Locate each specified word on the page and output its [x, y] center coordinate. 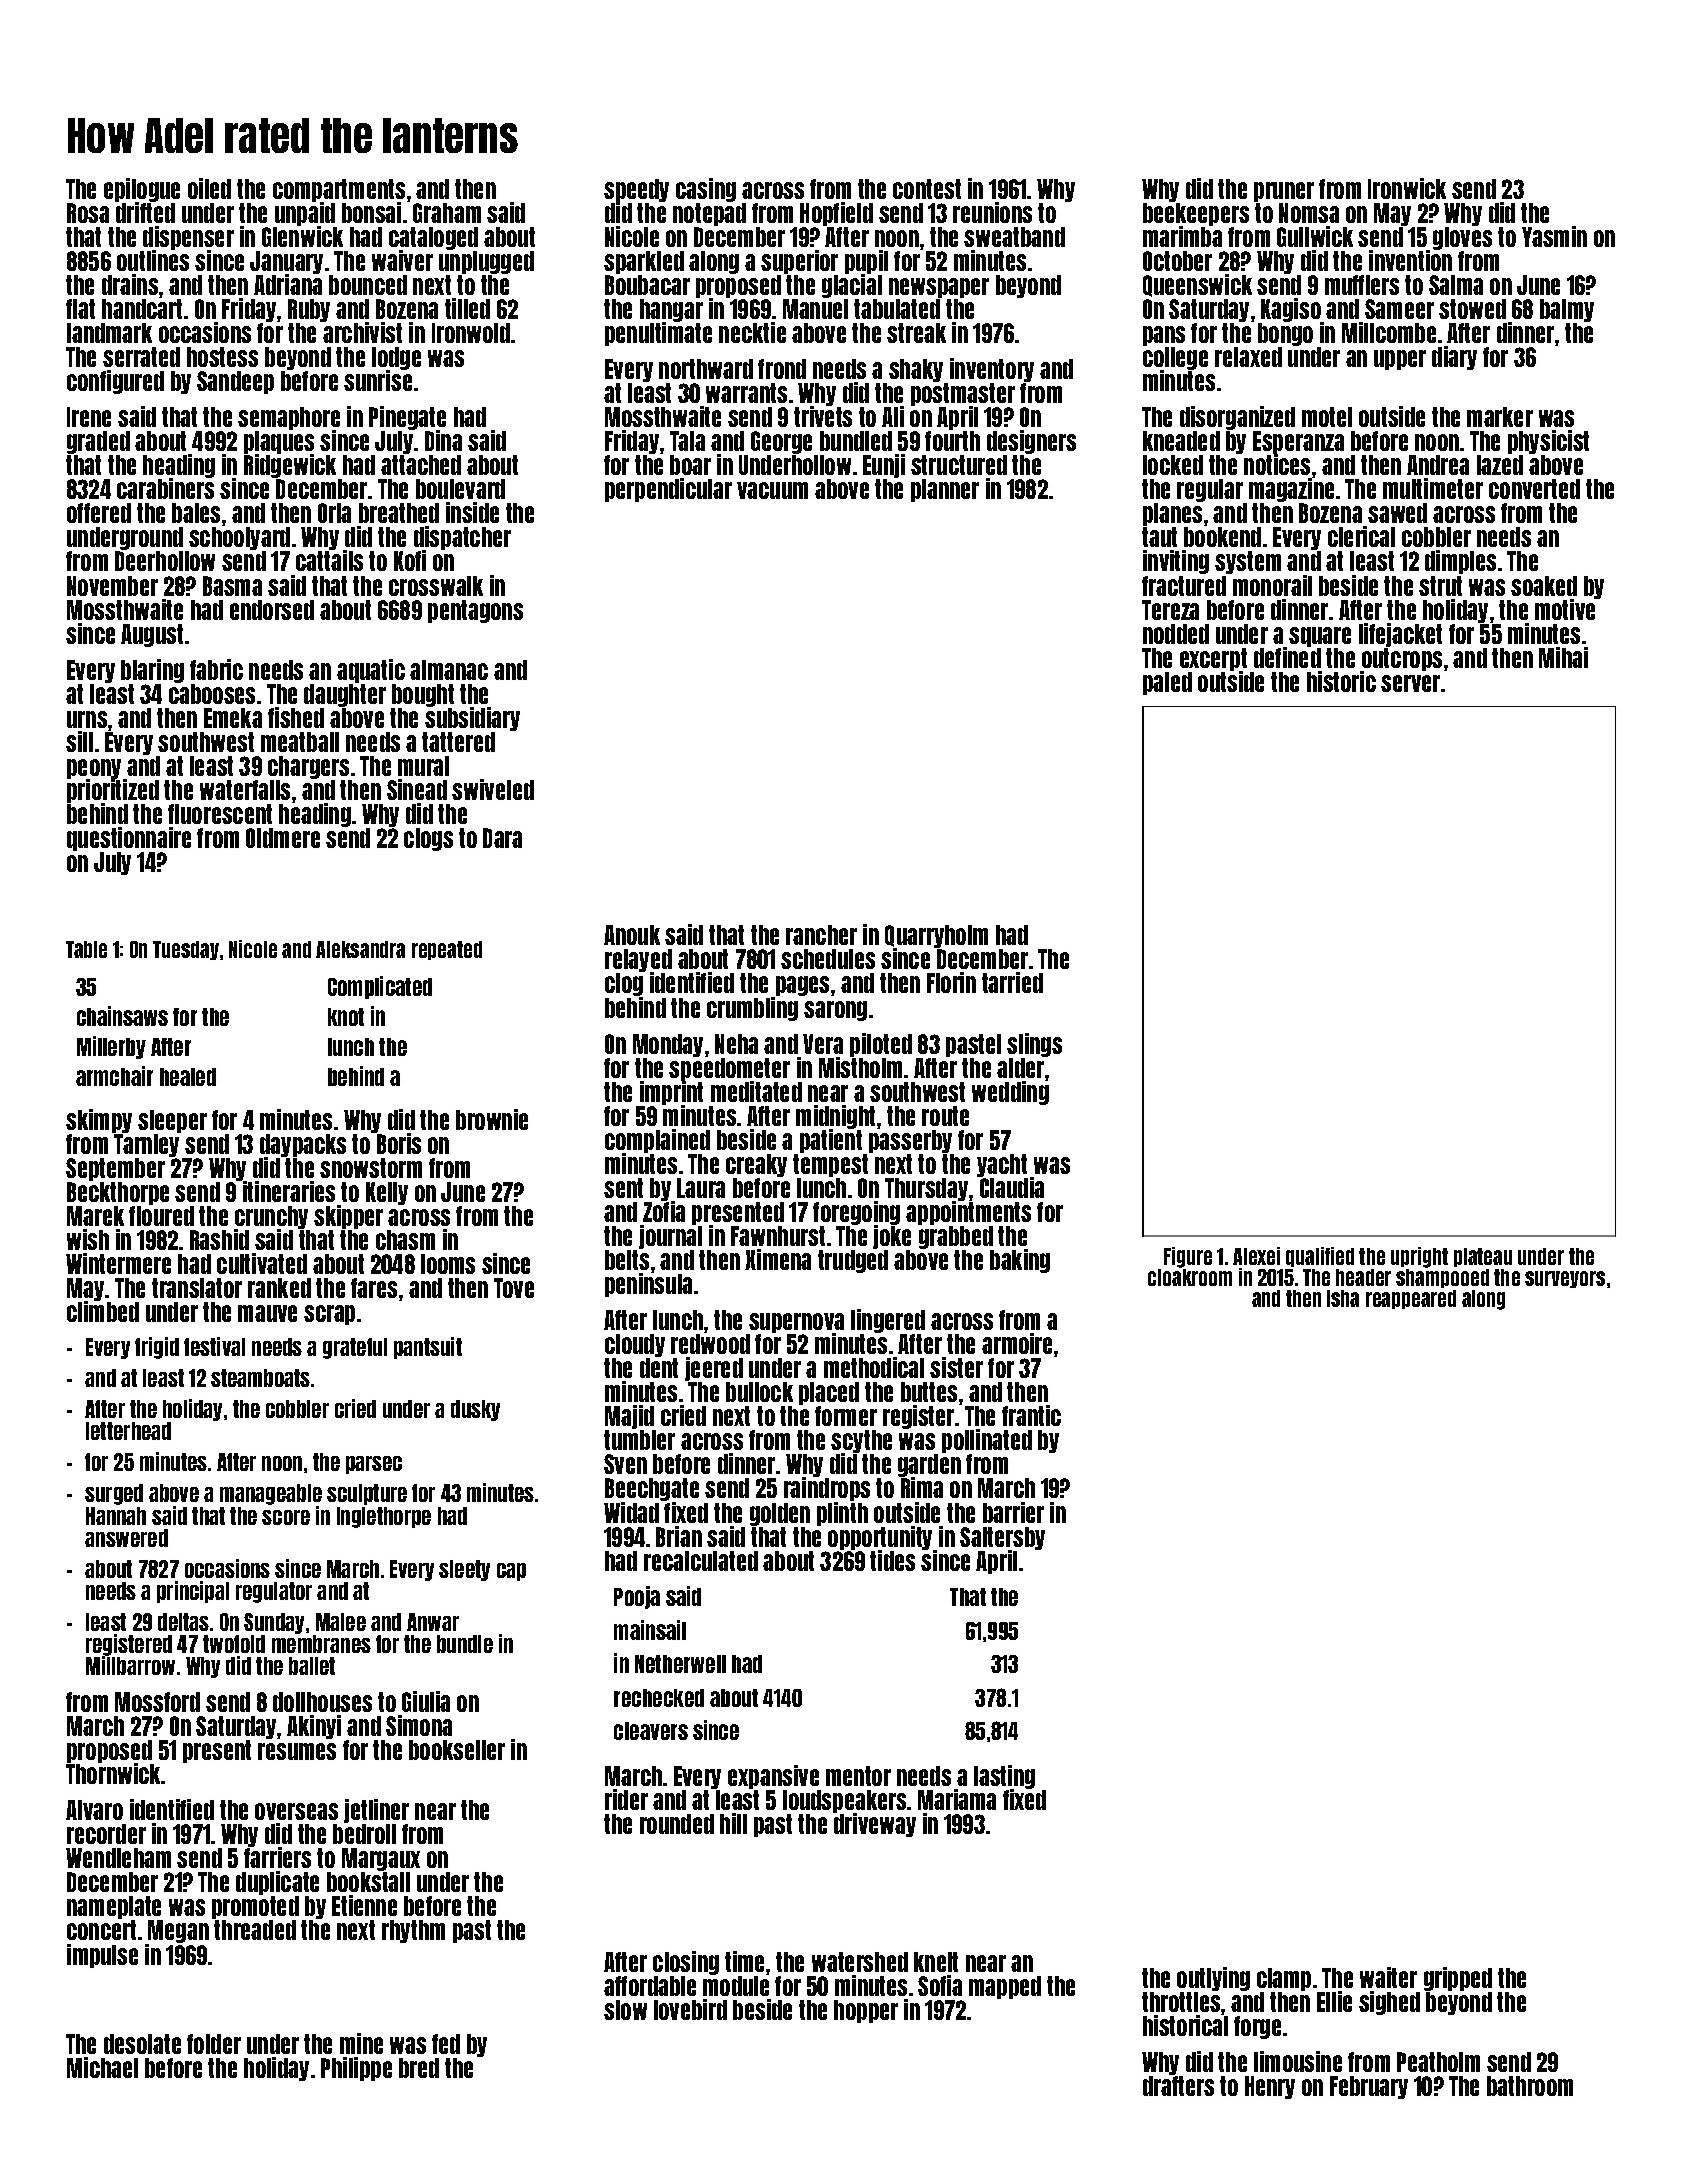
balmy [1567, 310]
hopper [866, 2011]
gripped [1458, 1979]
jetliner [376, 1811]
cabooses [212, 694]
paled [1167, 683]
